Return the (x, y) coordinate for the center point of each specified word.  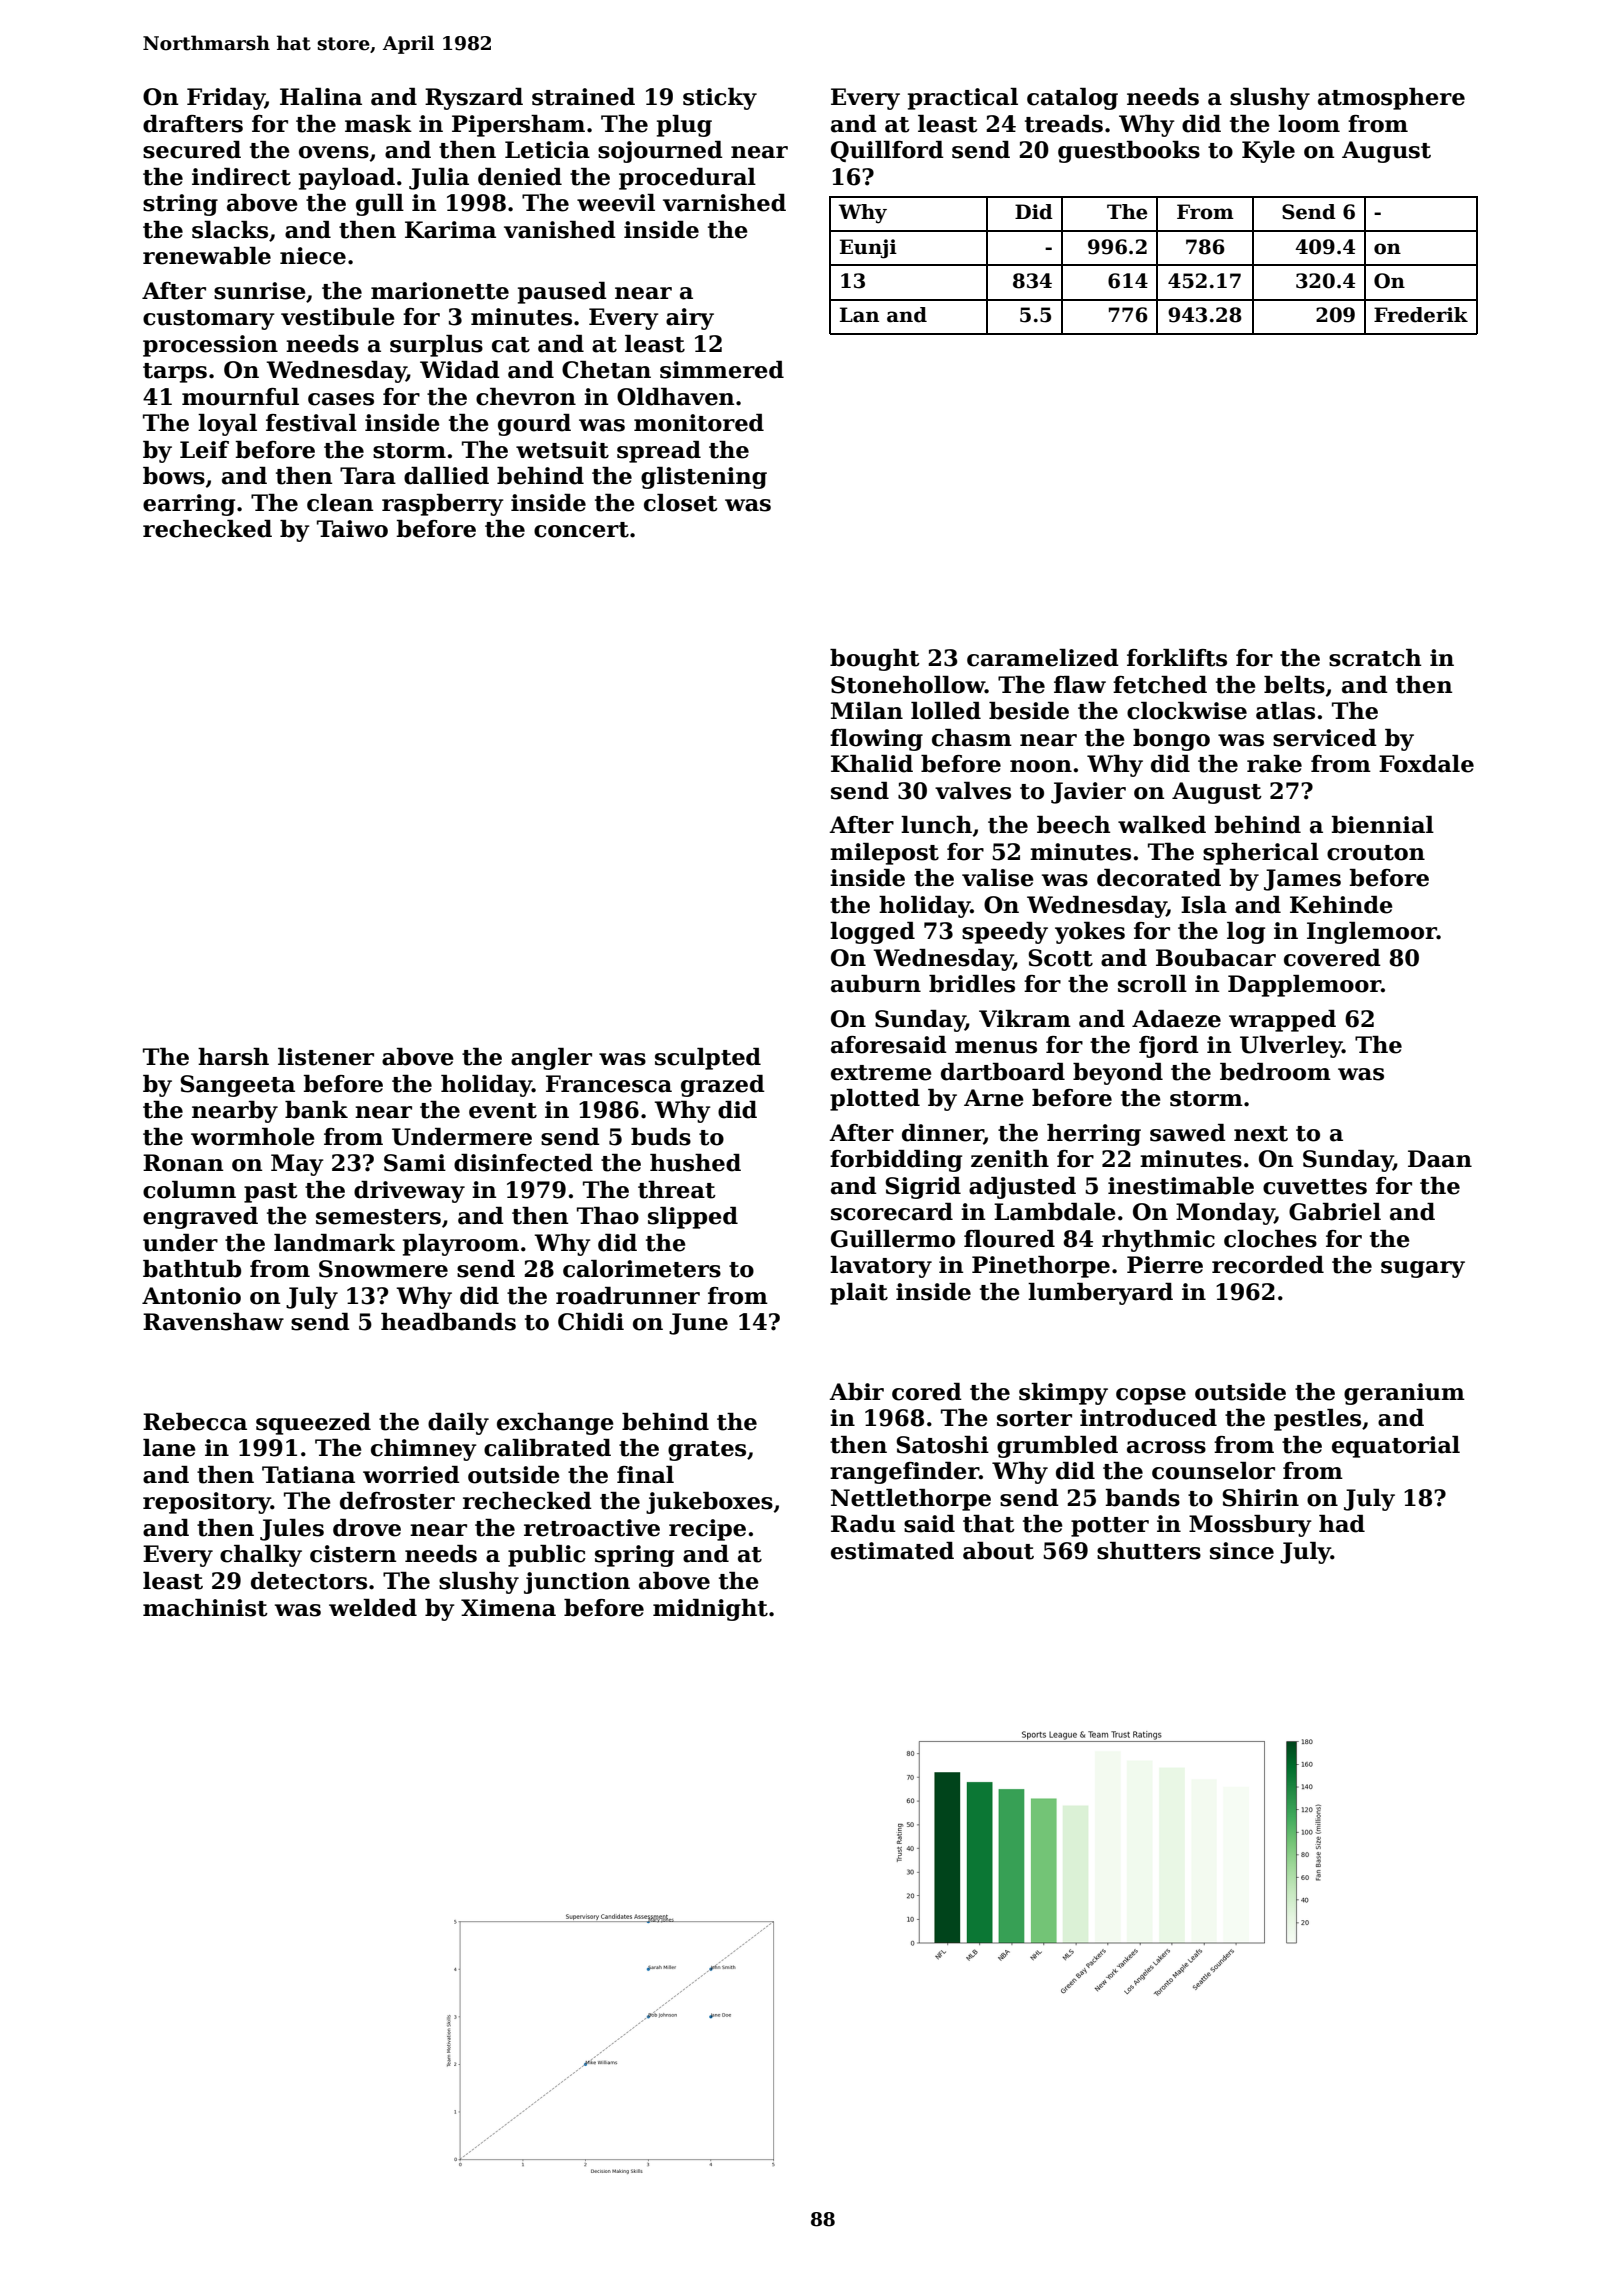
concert (581, 530)
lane (169, 1448)
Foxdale (1426, 764)
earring (189, 505)
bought (875, 660)
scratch (1375, 658)
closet (681, 503)
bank (316, 1110)
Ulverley (1291, 1047)
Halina (321, 97)
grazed (723, 1086)
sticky (720, 99)
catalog (1072, 99)
